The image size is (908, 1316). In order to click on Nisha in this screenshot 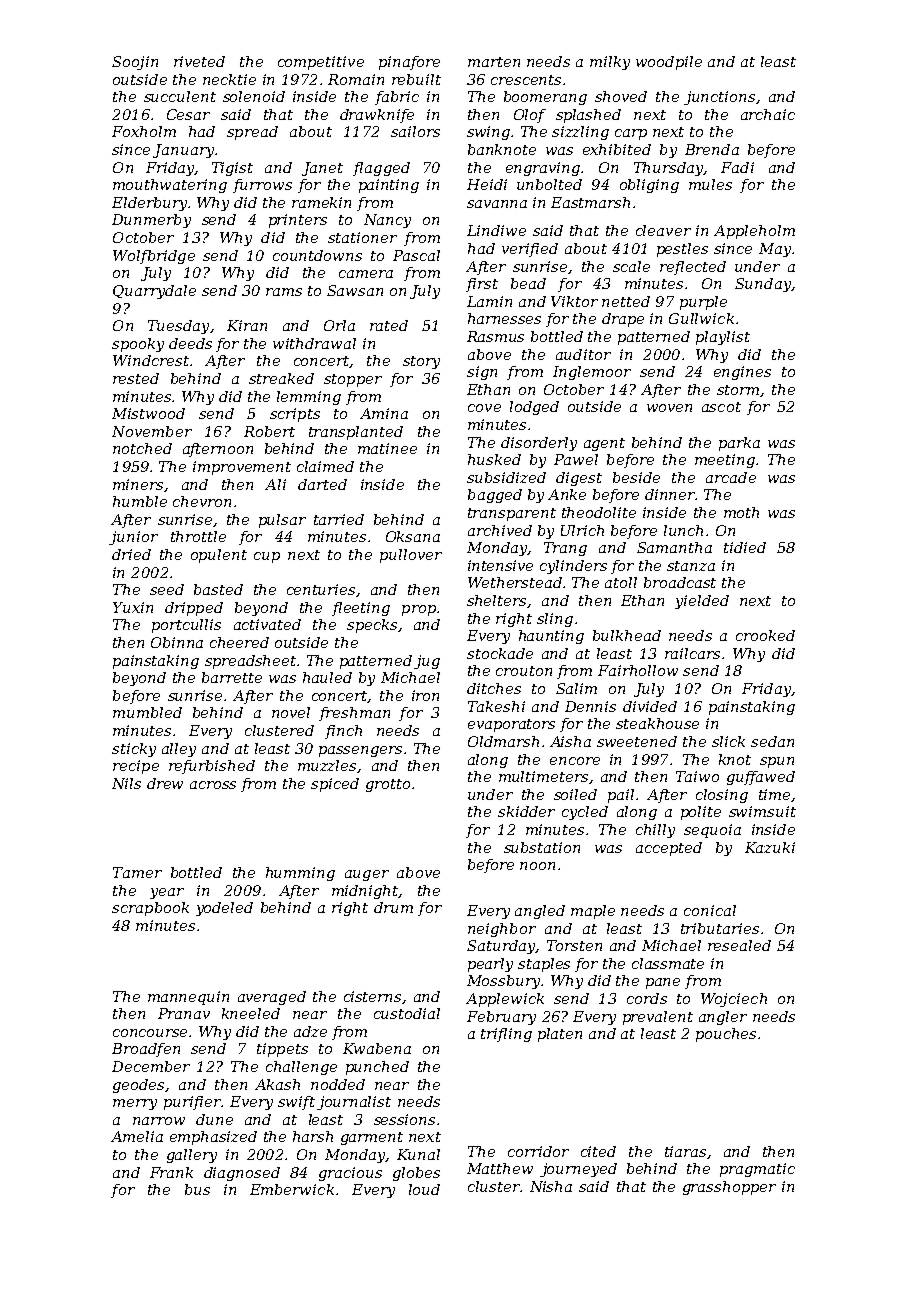, I will do `click(551, 1186)`.
